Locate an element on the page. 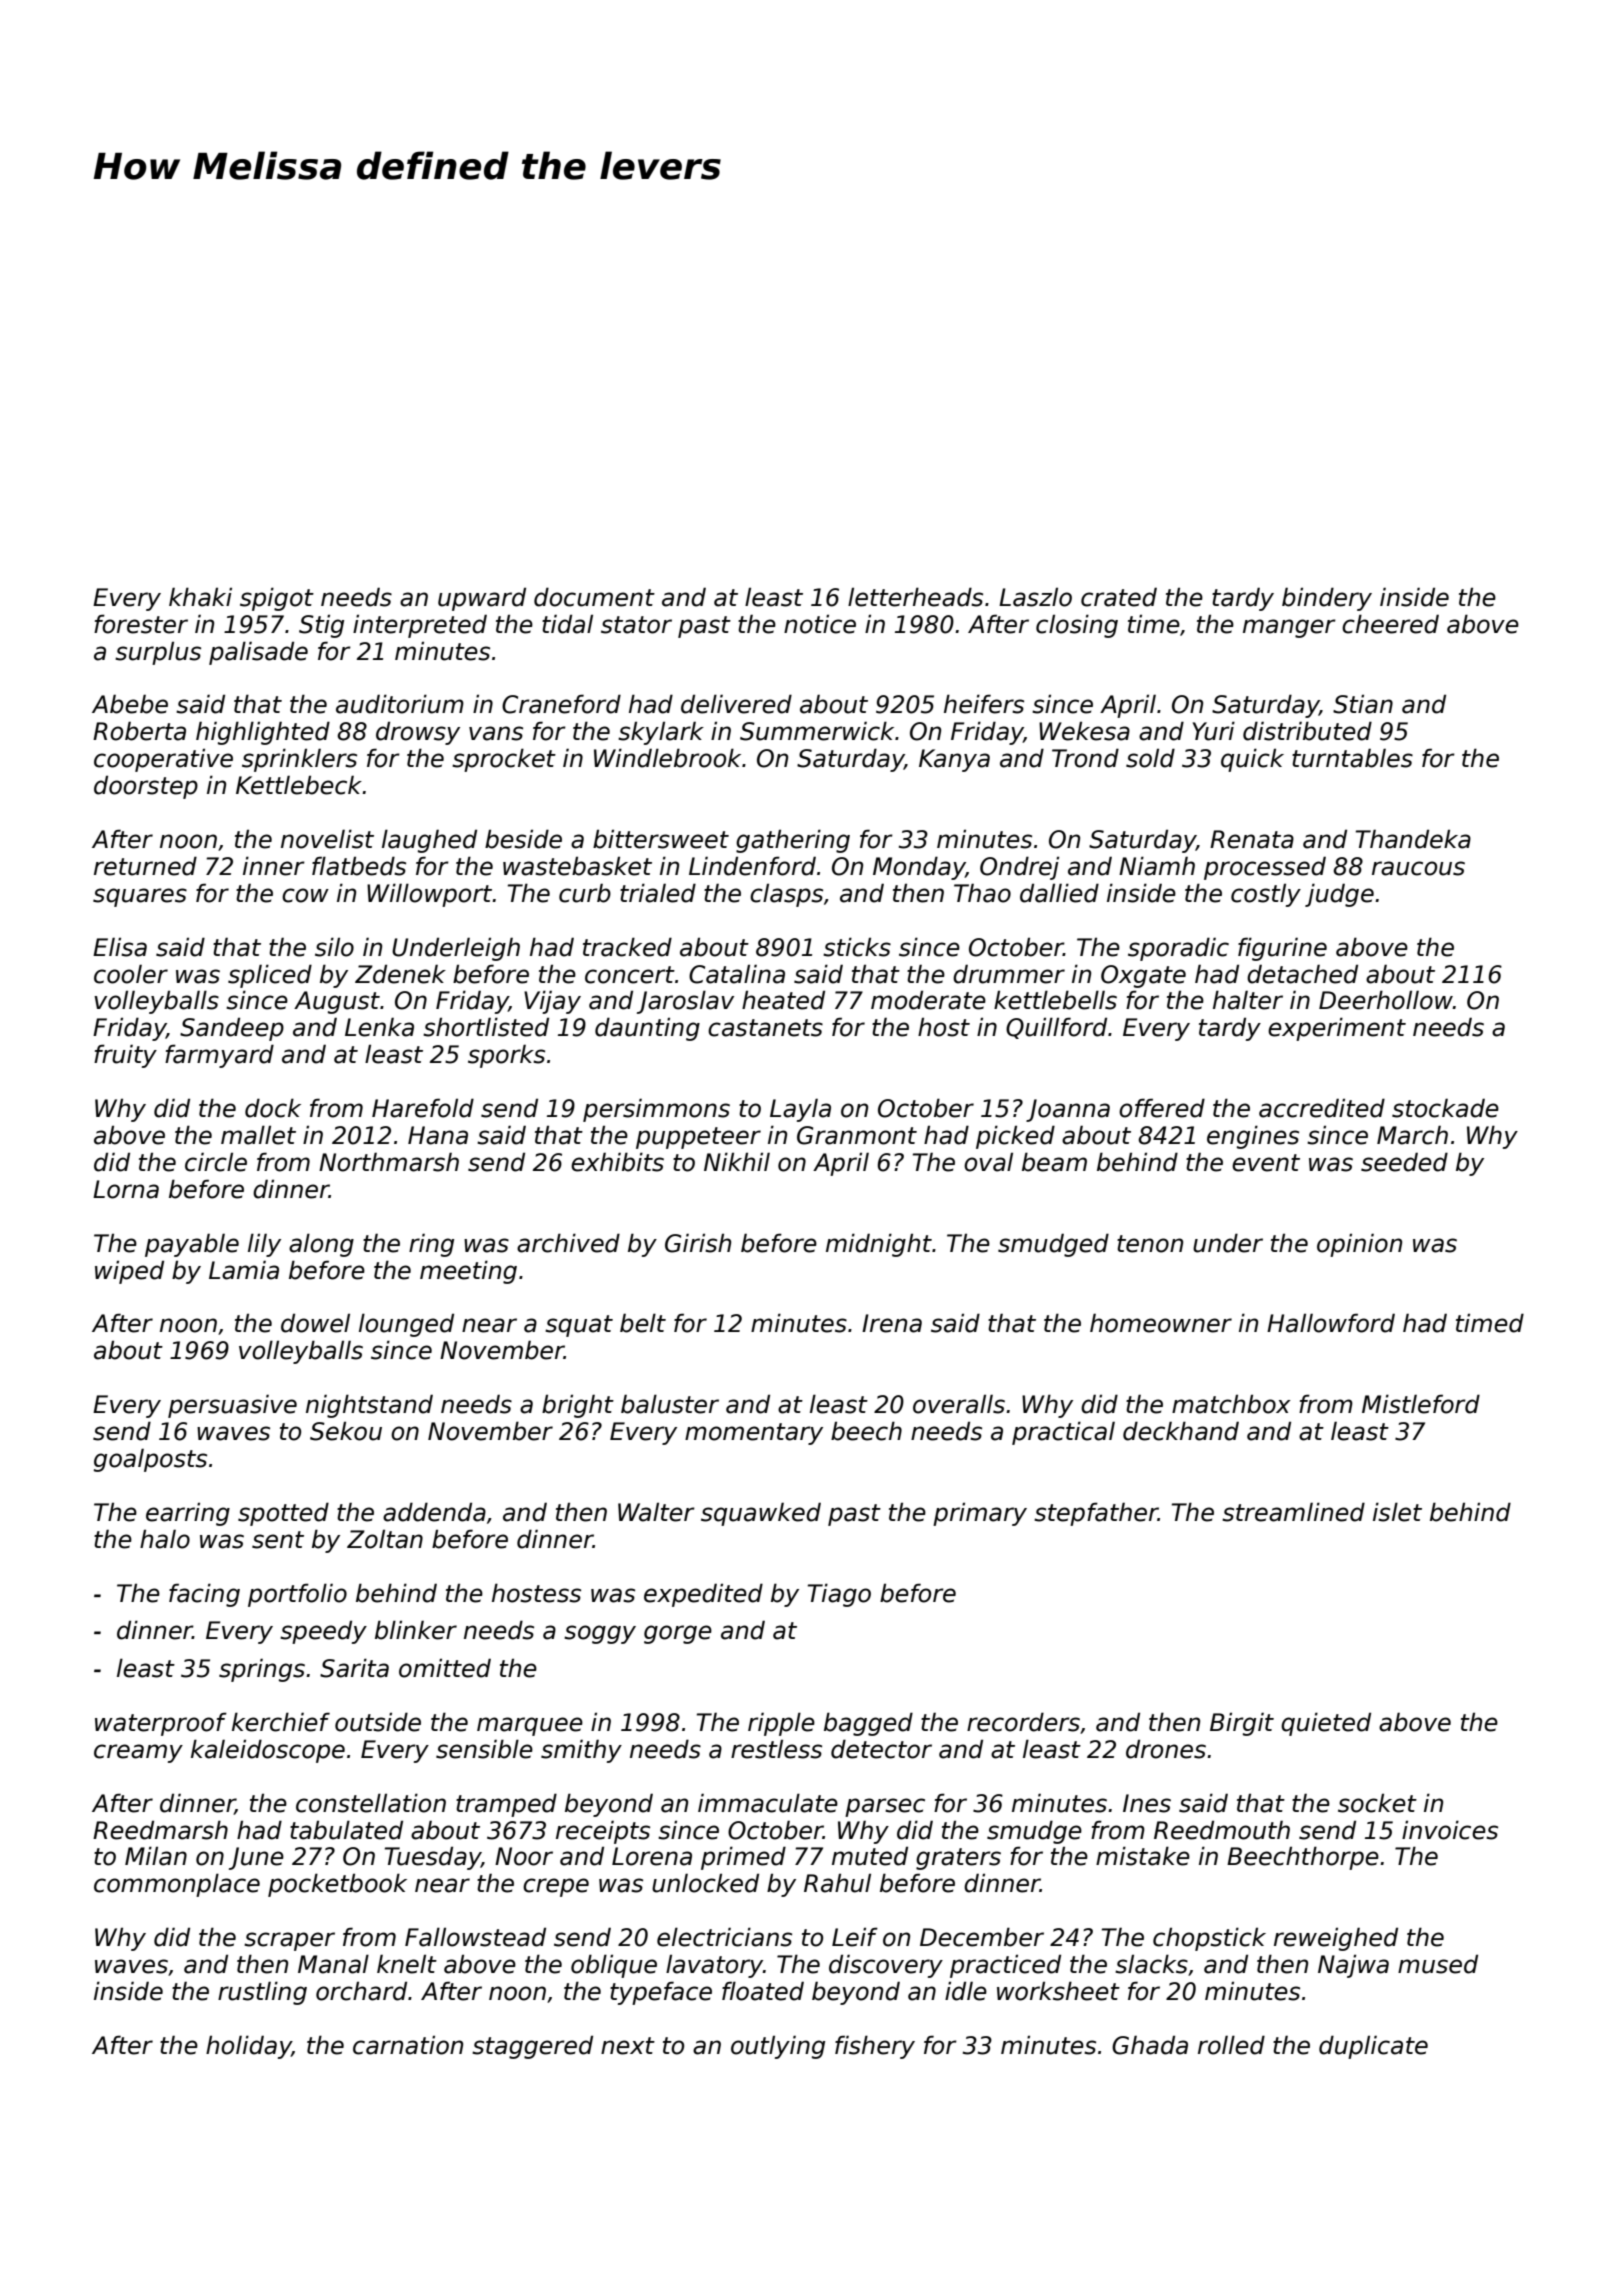  graters is located at coordinates (958, 1859).
